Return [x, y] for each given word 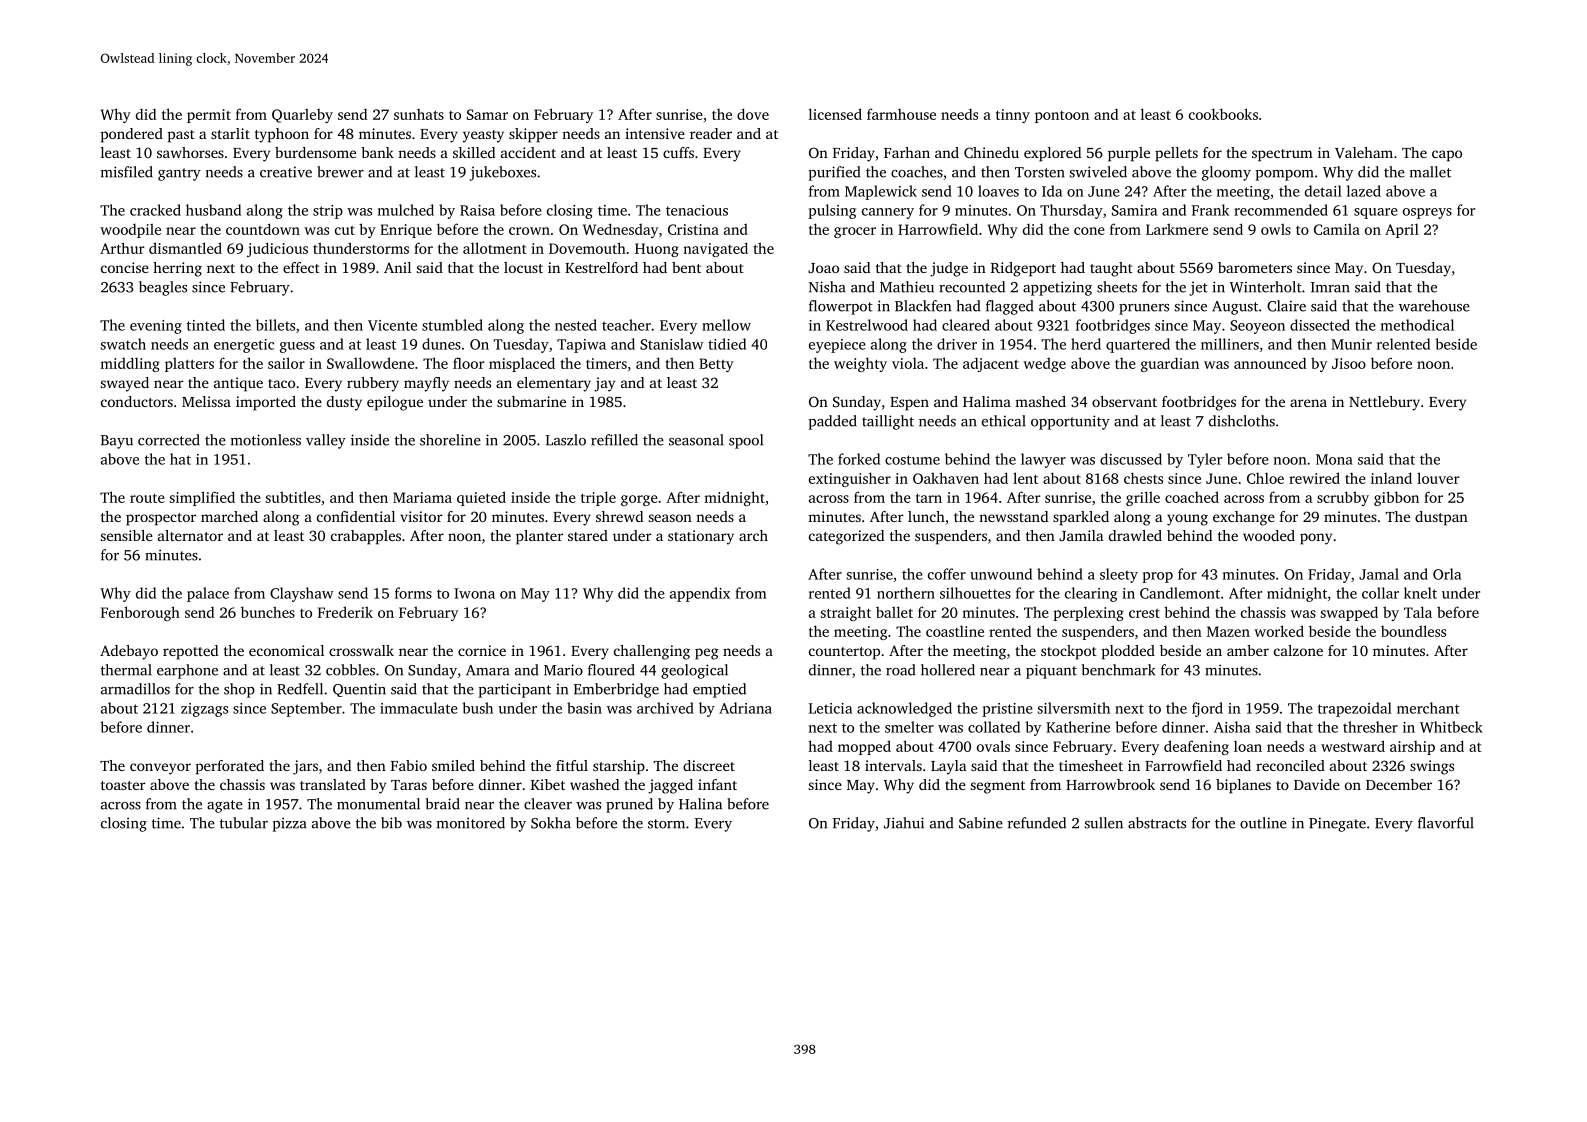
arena [1308, 403]
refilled [614, 440]
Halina [700, 804]
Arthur [122, 248]
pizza [289, 824]
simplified [202, 498]
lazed [1364, 191]
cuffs [678, 152]
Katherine [1078, 727]
